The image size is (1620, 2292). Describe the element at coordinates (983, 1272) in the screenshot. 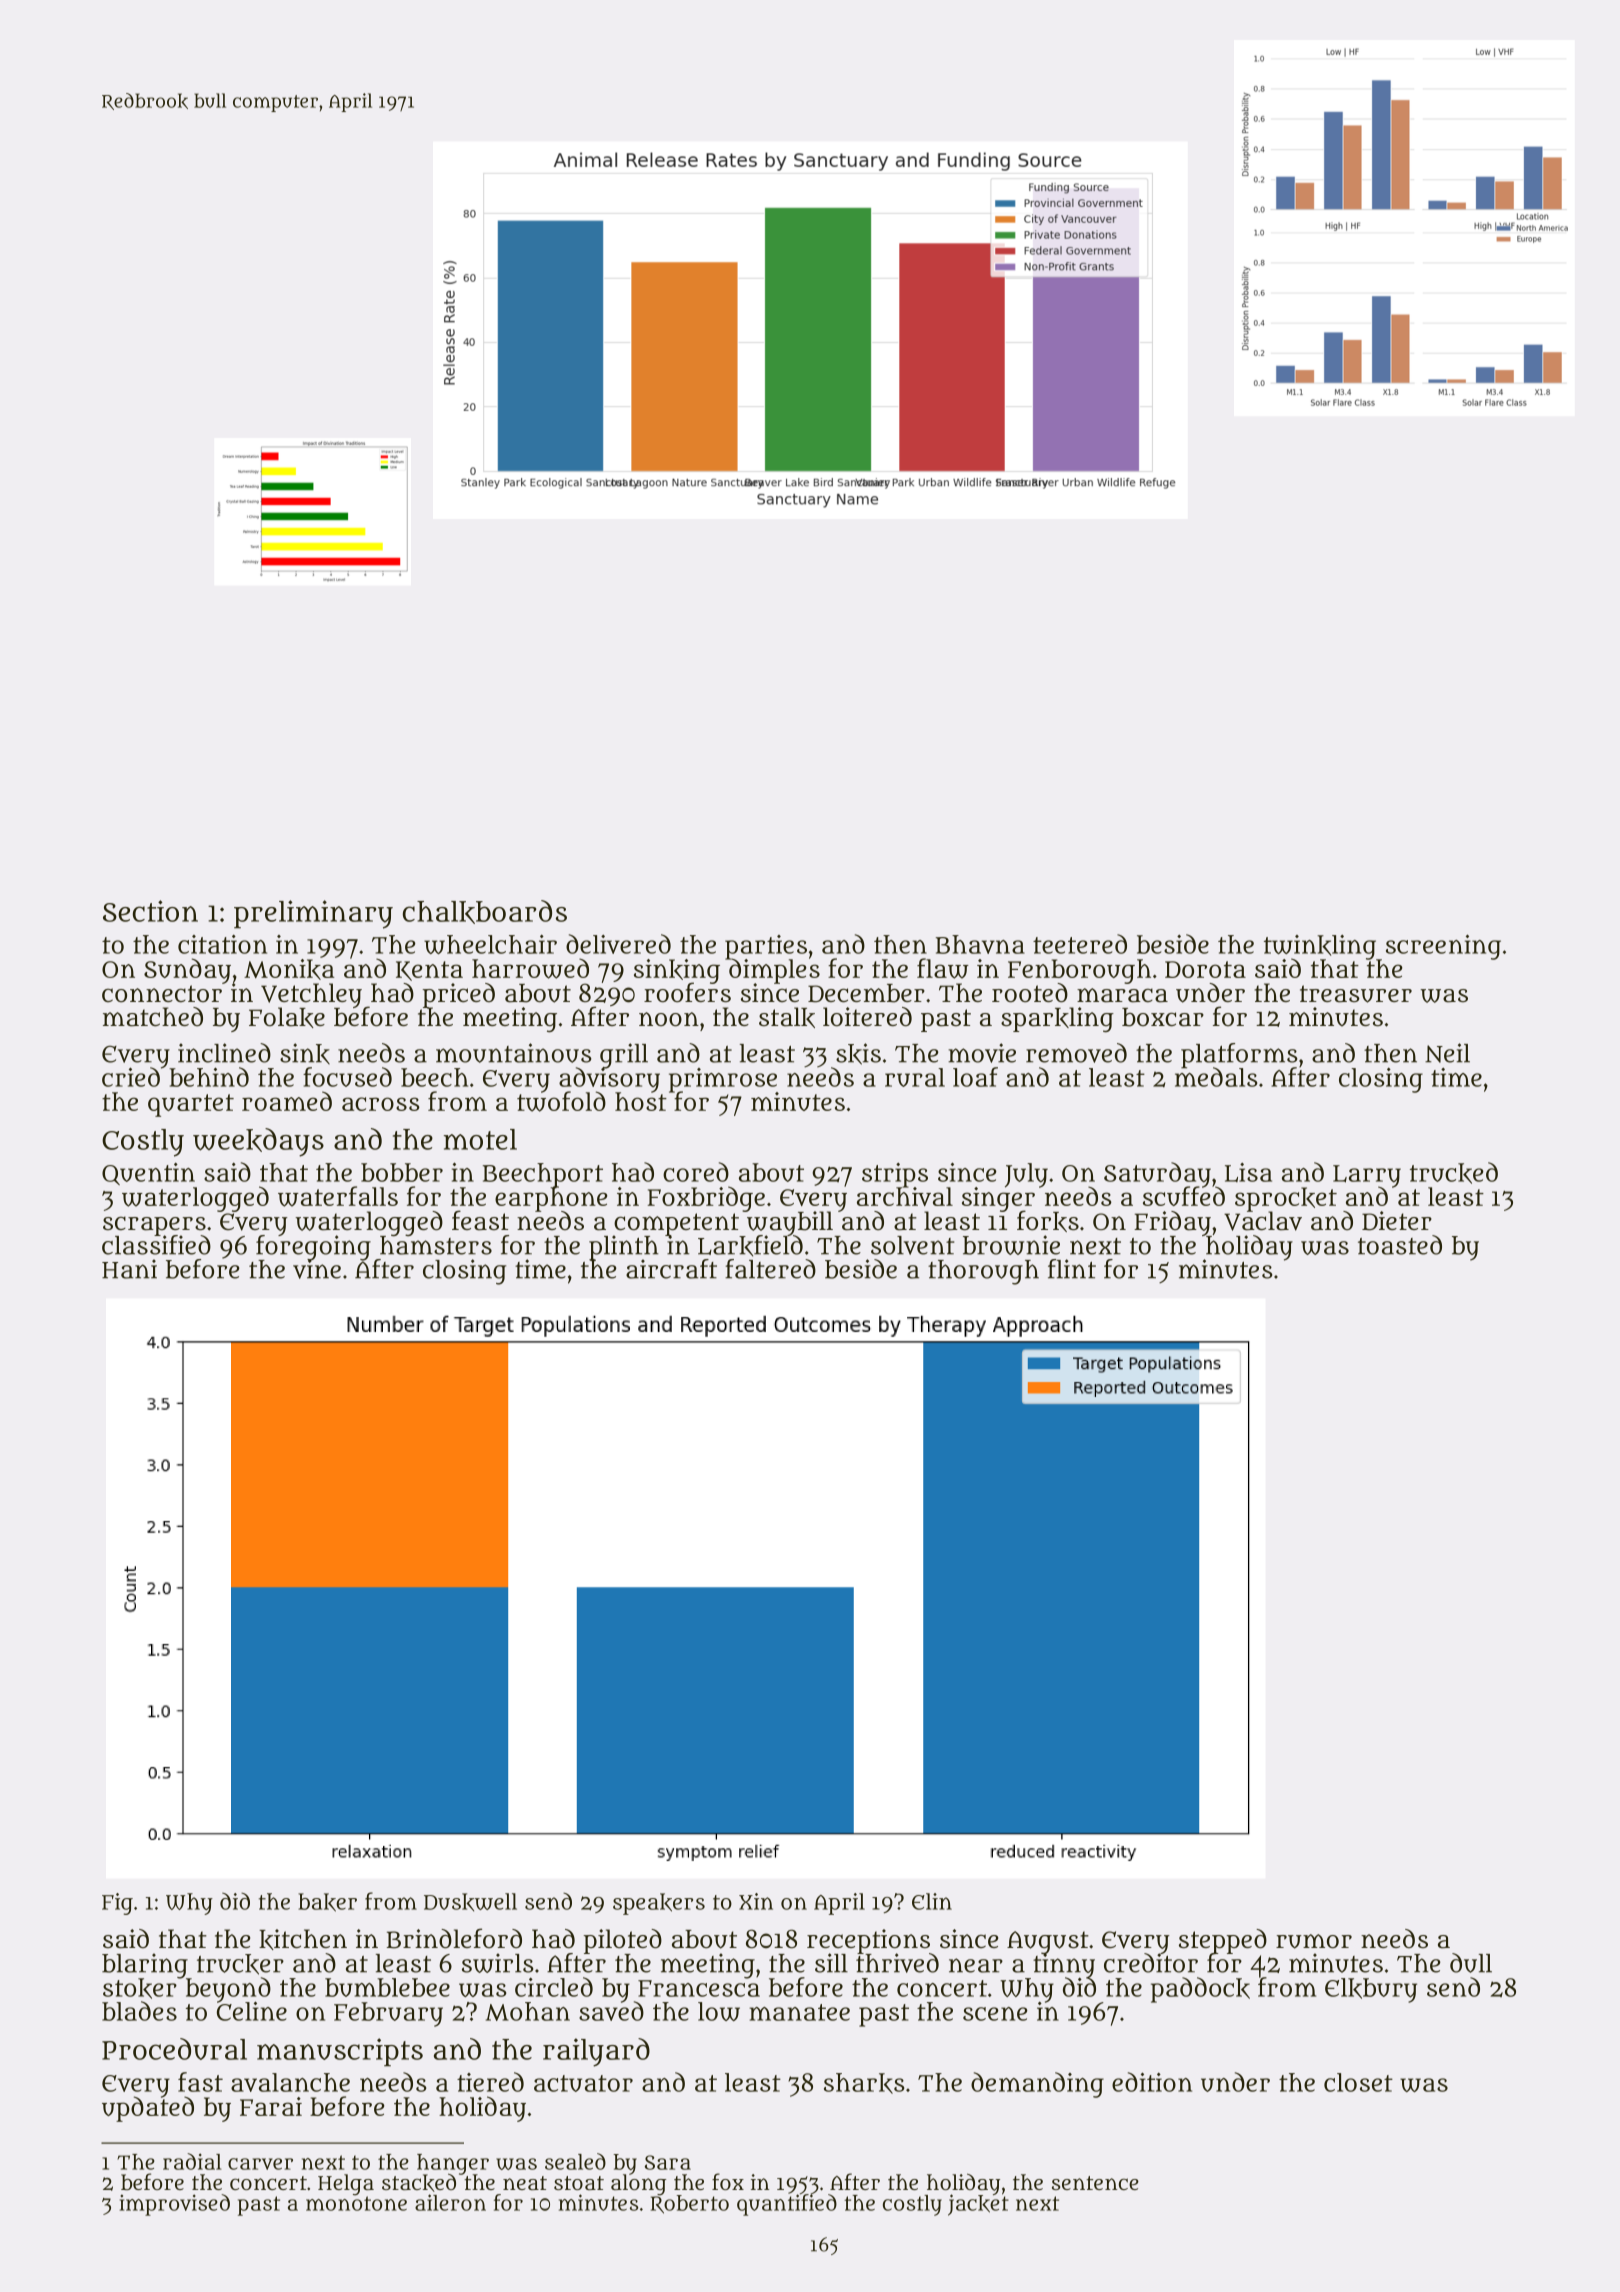

I see `thorough` at that location.
